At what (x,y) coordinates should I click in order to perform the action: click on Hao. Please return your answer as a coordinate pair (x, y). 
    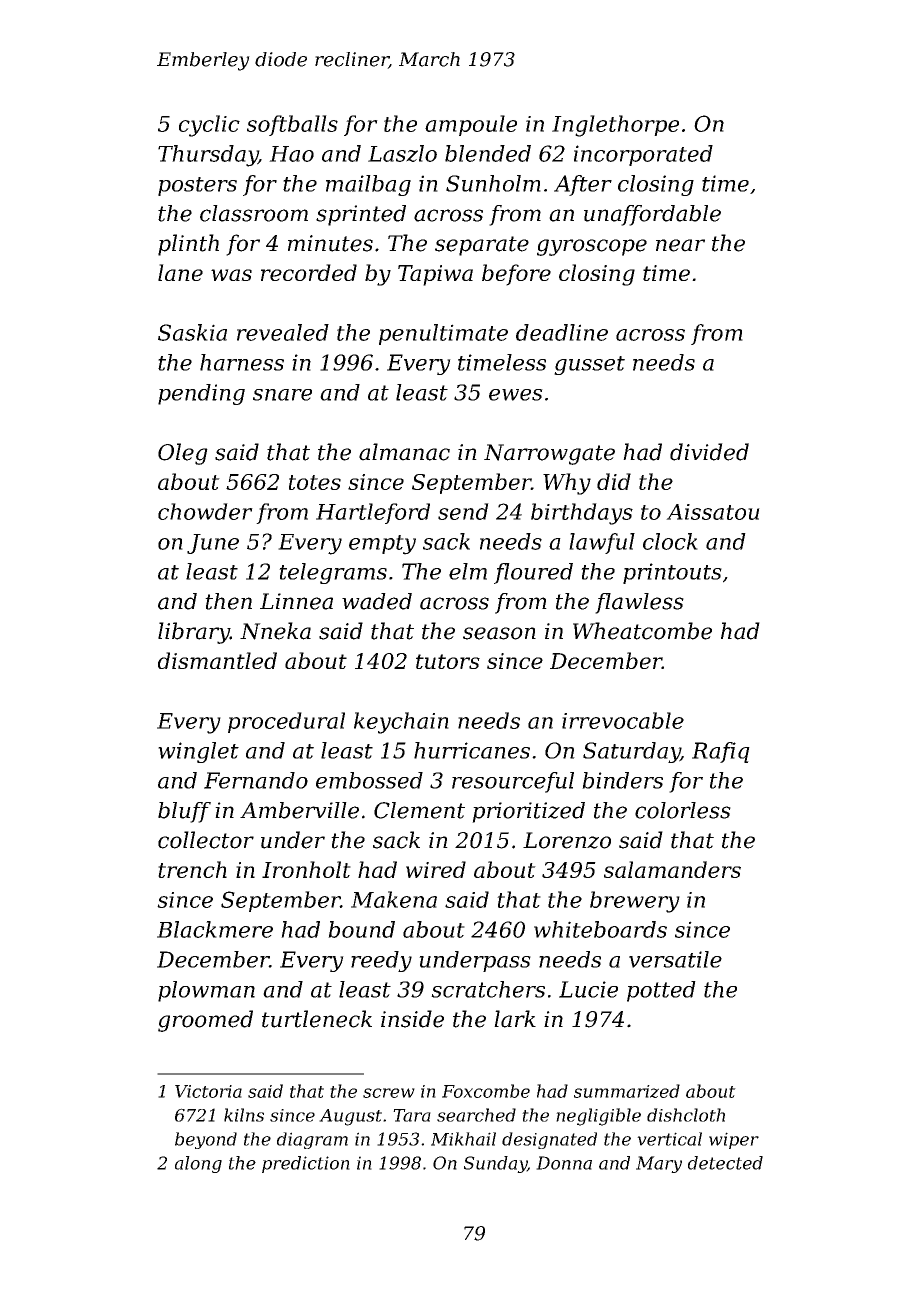
    Looking at the image, I should click on (291, 154).
